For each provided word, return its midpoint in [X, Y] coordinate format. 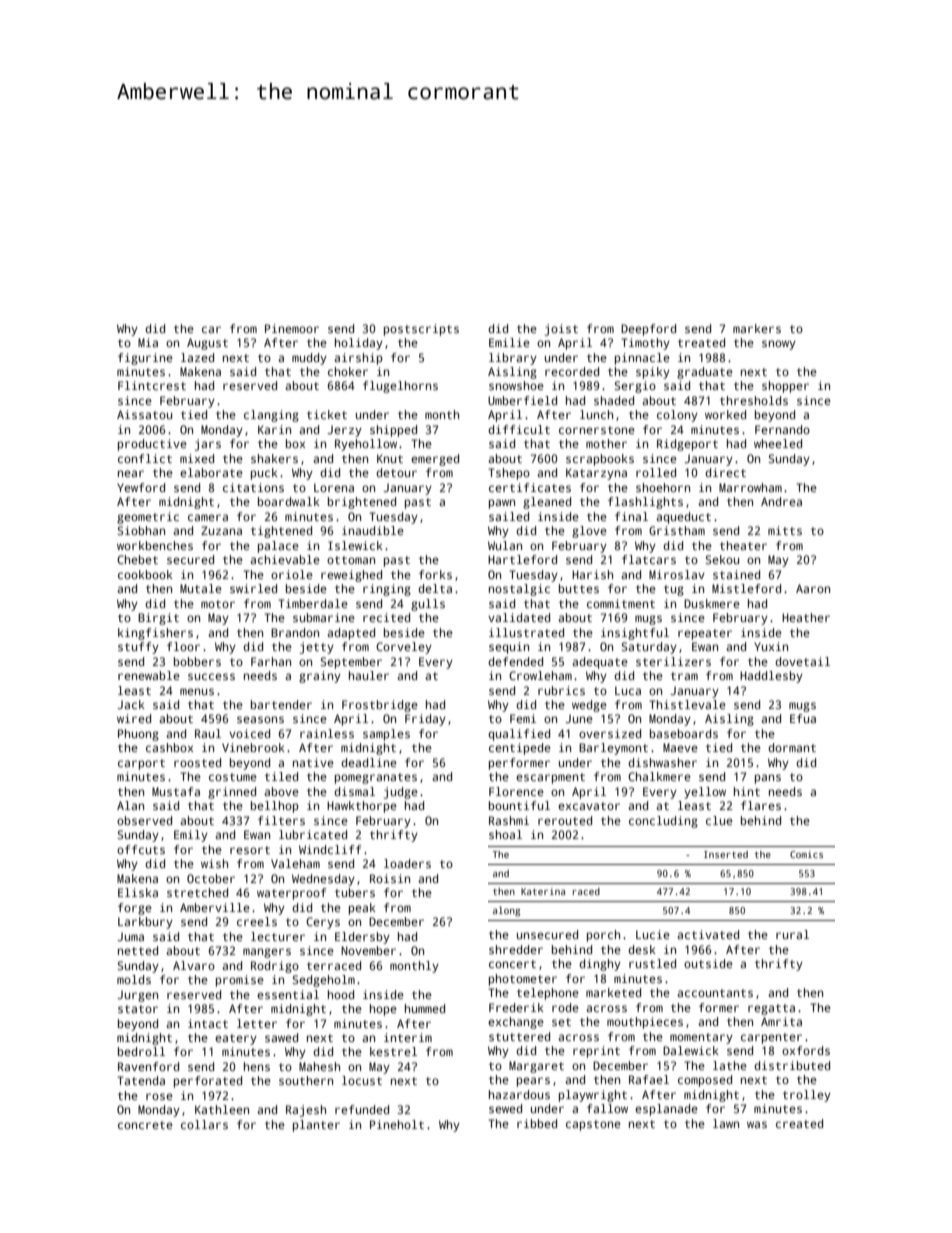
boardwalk [289, 501]
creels [257, 921]
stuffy [138, 648]
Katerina [543, 891]
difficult [519, 429]
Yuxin [771, 646]
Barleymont [613, 749]
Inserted [726, 854]
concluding [663, 822]
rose [159, 1096]
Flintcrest [152, 385]
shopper [785, 387]
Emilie [509, 342]
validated [519, 617]
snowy [779, 345]
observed [144, 820]
